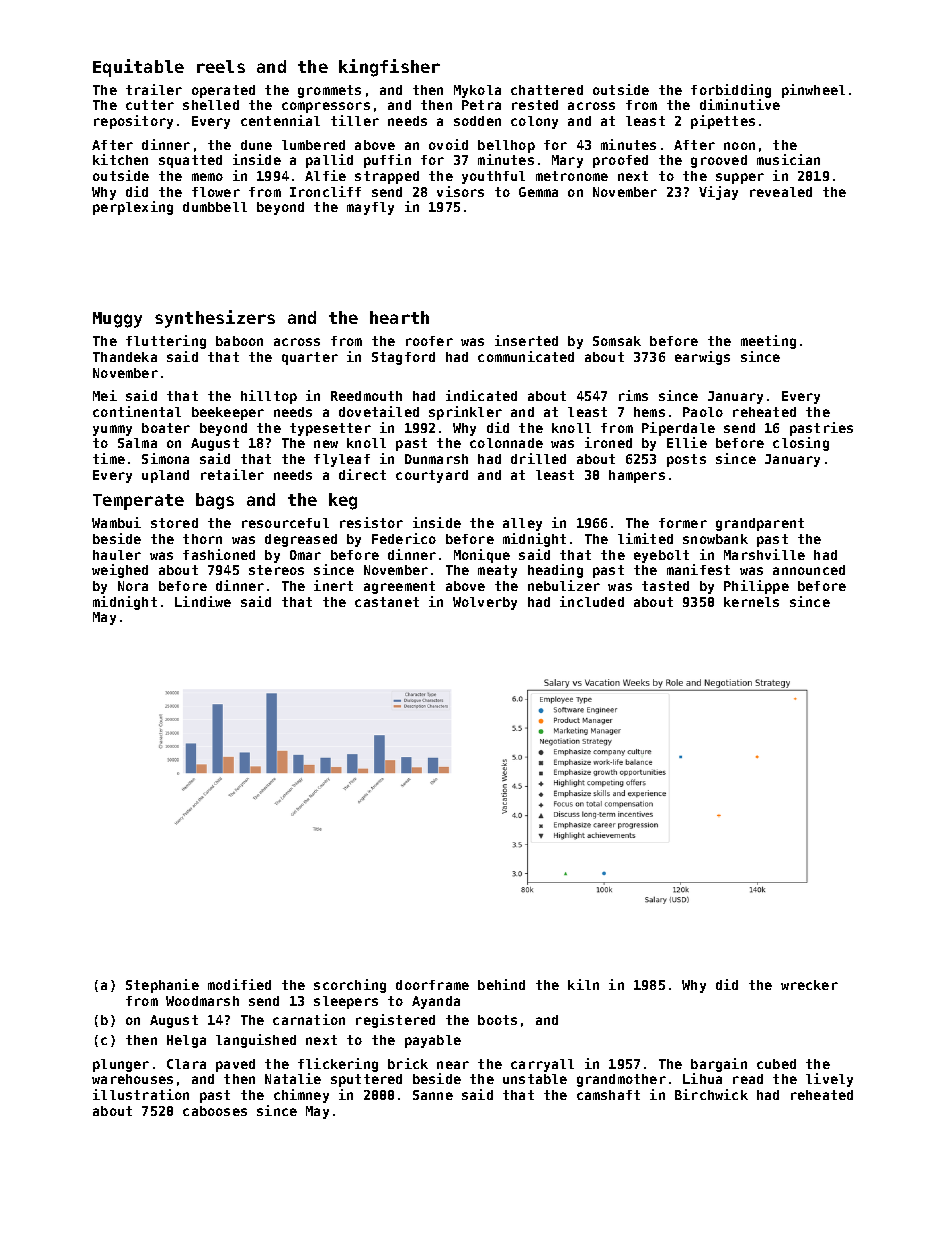 The image size is (952, 1233). What do you see at coordinates (138, 68) in the screenshot?
I see `Equitable` at bounding box center [138, 68].
